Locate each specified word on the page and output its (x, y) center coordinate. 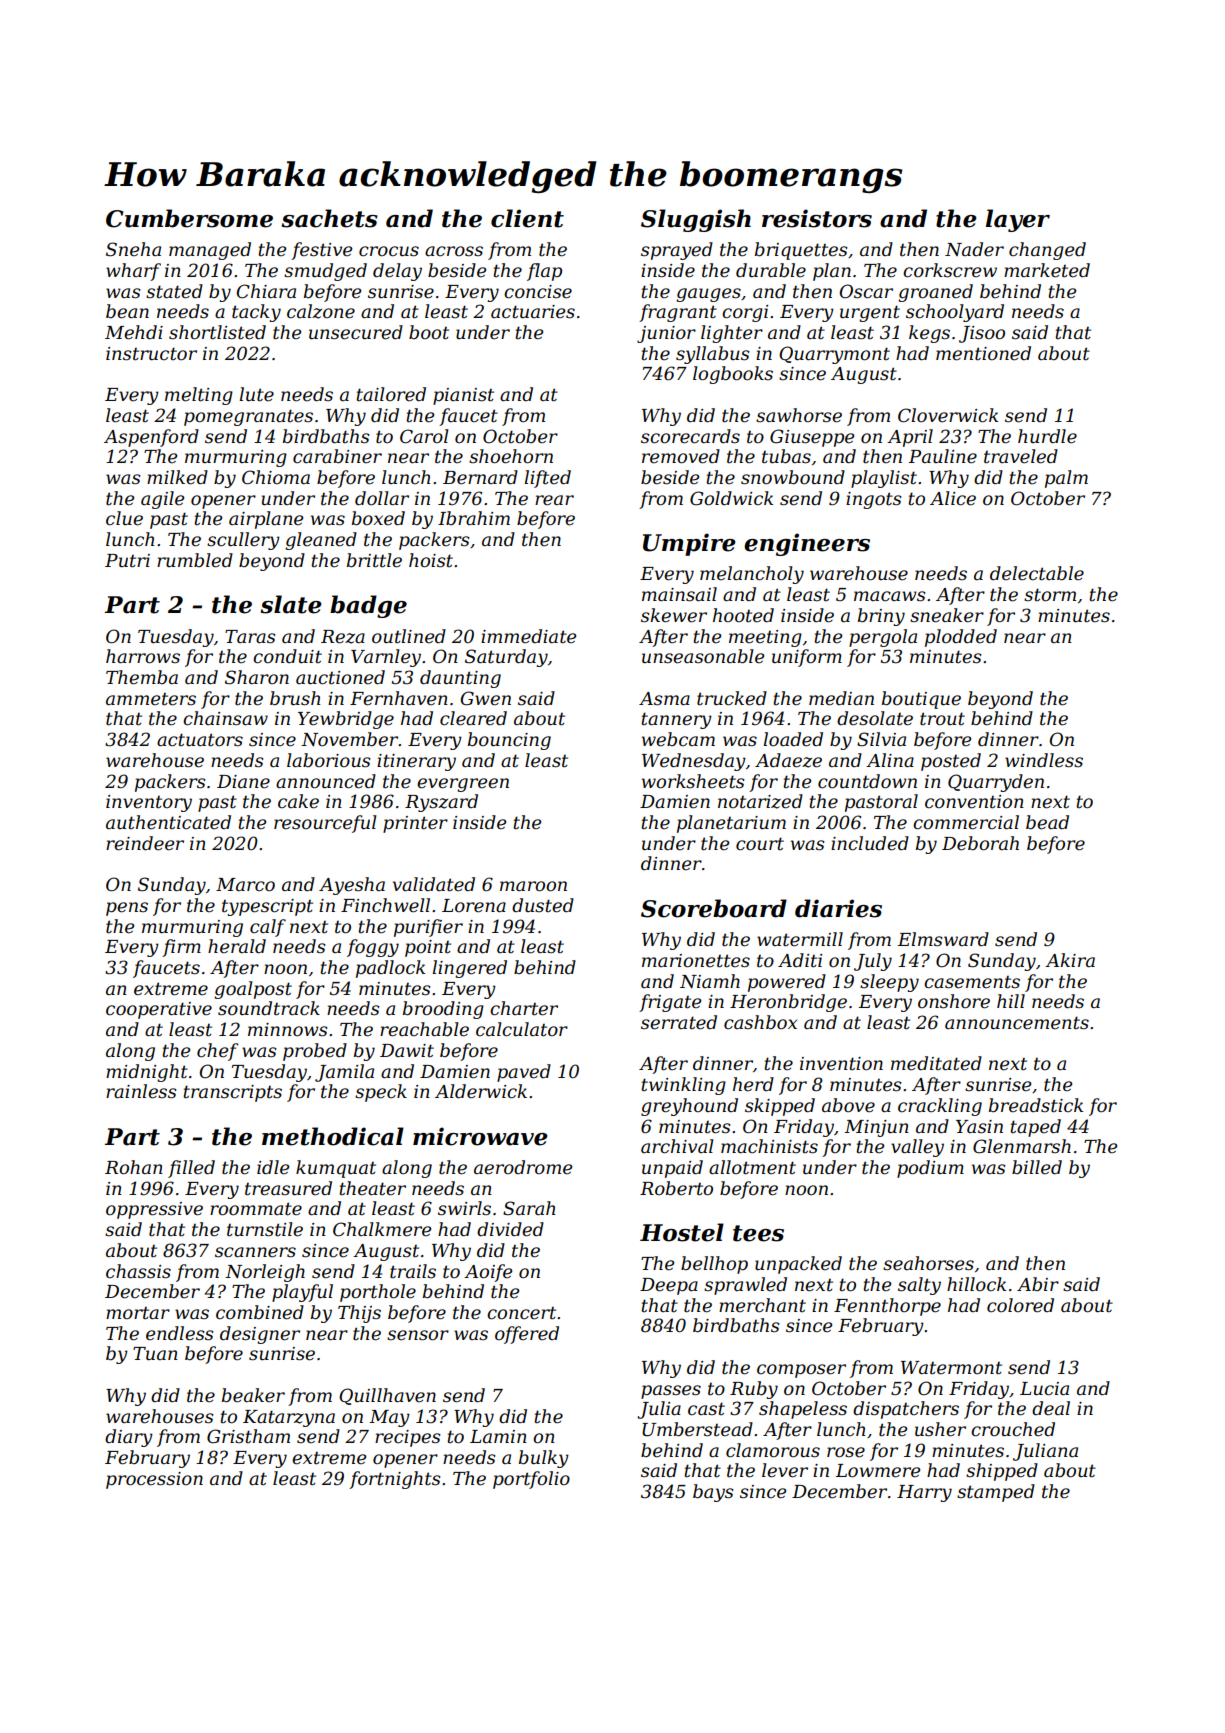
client (527, 218)
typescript (267, 907)
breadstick (1036, 1105)
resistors (817, 218)
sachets (329, 218)
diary (129, 1438)
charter (524, 1008)
